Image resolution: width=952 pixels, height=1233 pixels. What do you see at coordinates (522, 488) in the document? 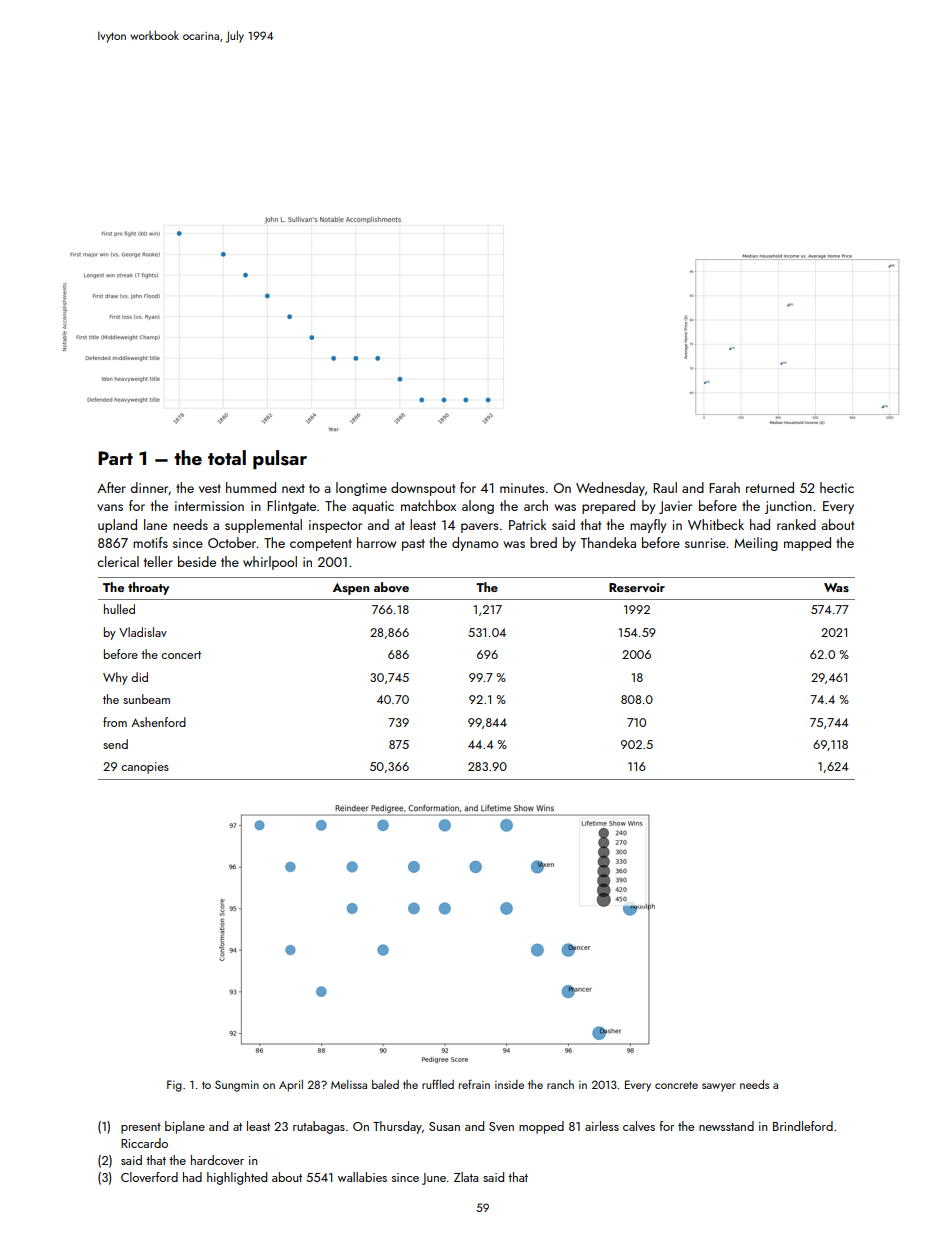
I see `minutes` at bounding box center [522, 488].
